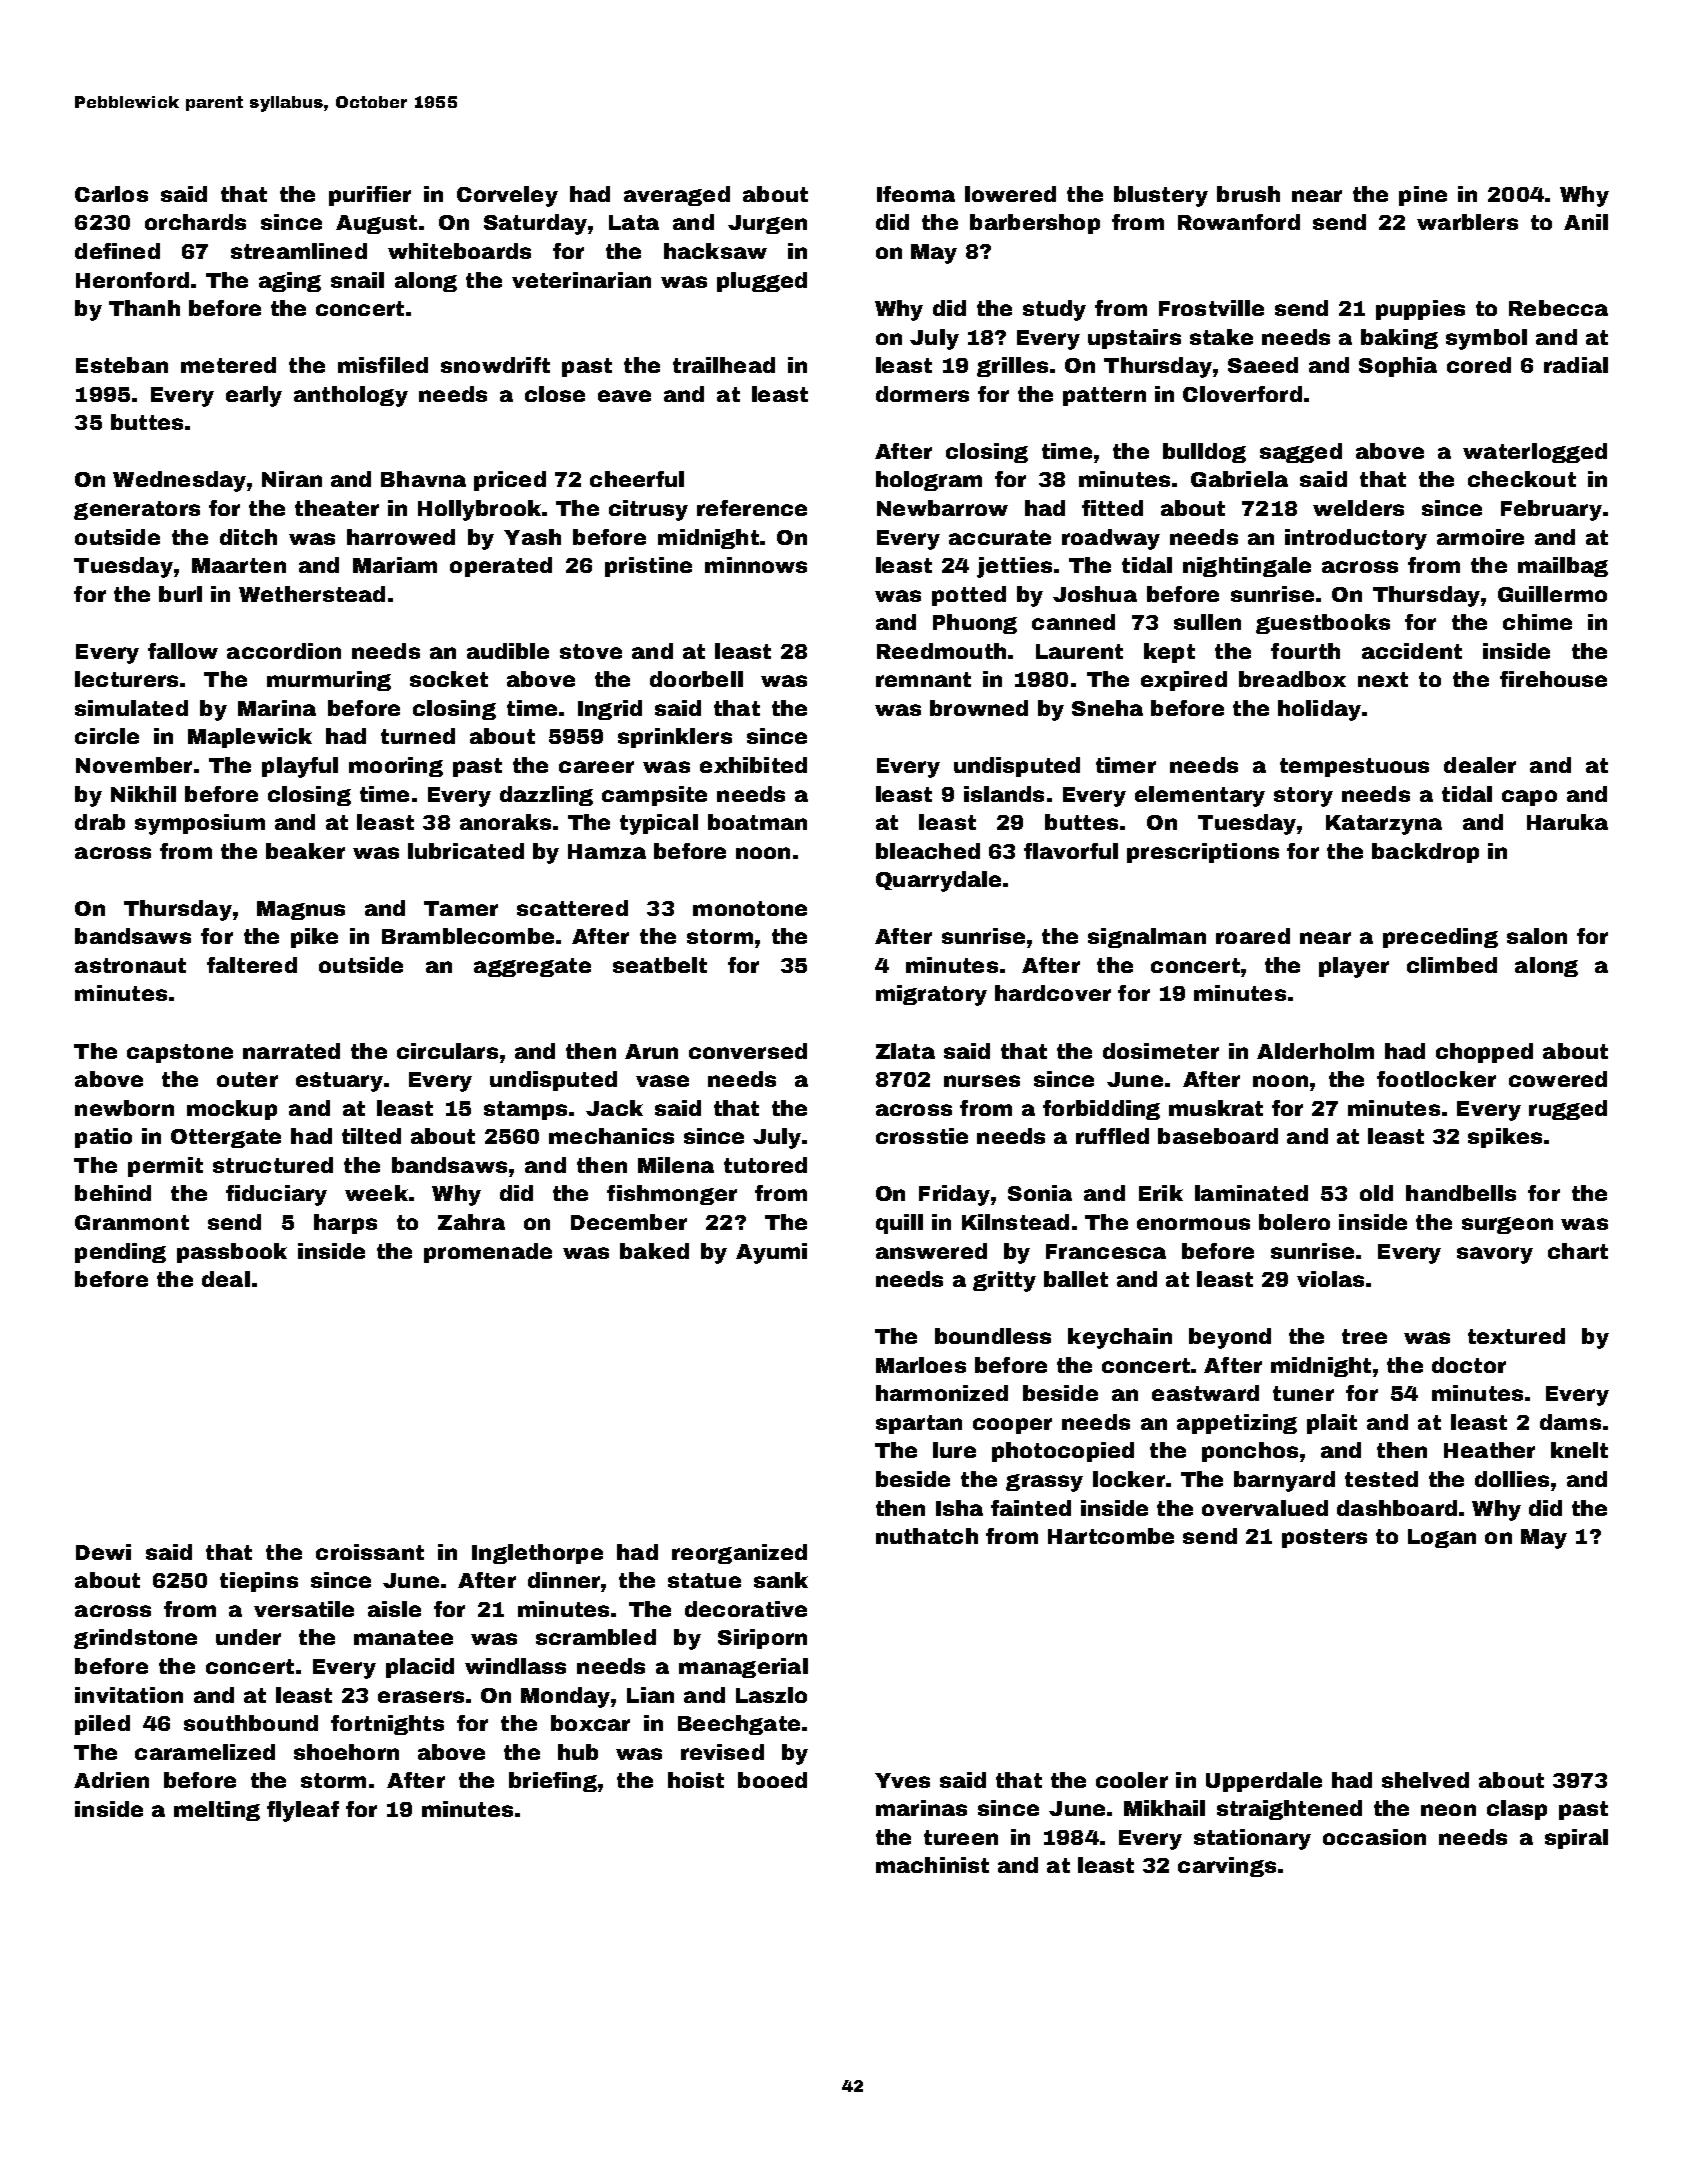  Describe the element at coordinates (461, 908) in the image. I see `Tamer` at that location.
